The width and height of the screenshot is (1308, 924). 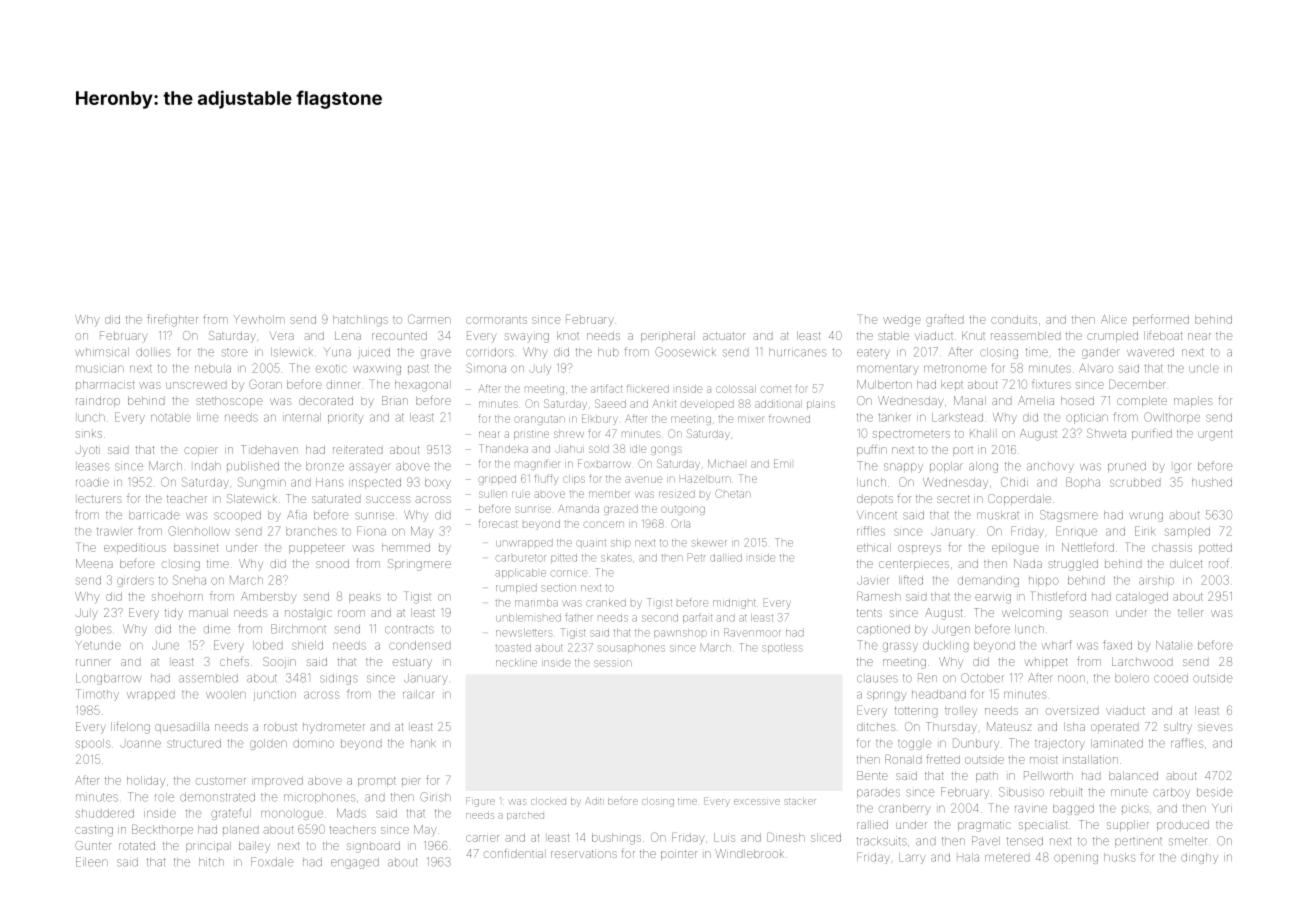 What do you see at coordinates (272, 862) in the screenshot?
I see `Foxdale` at bounding box center [272, 862].
